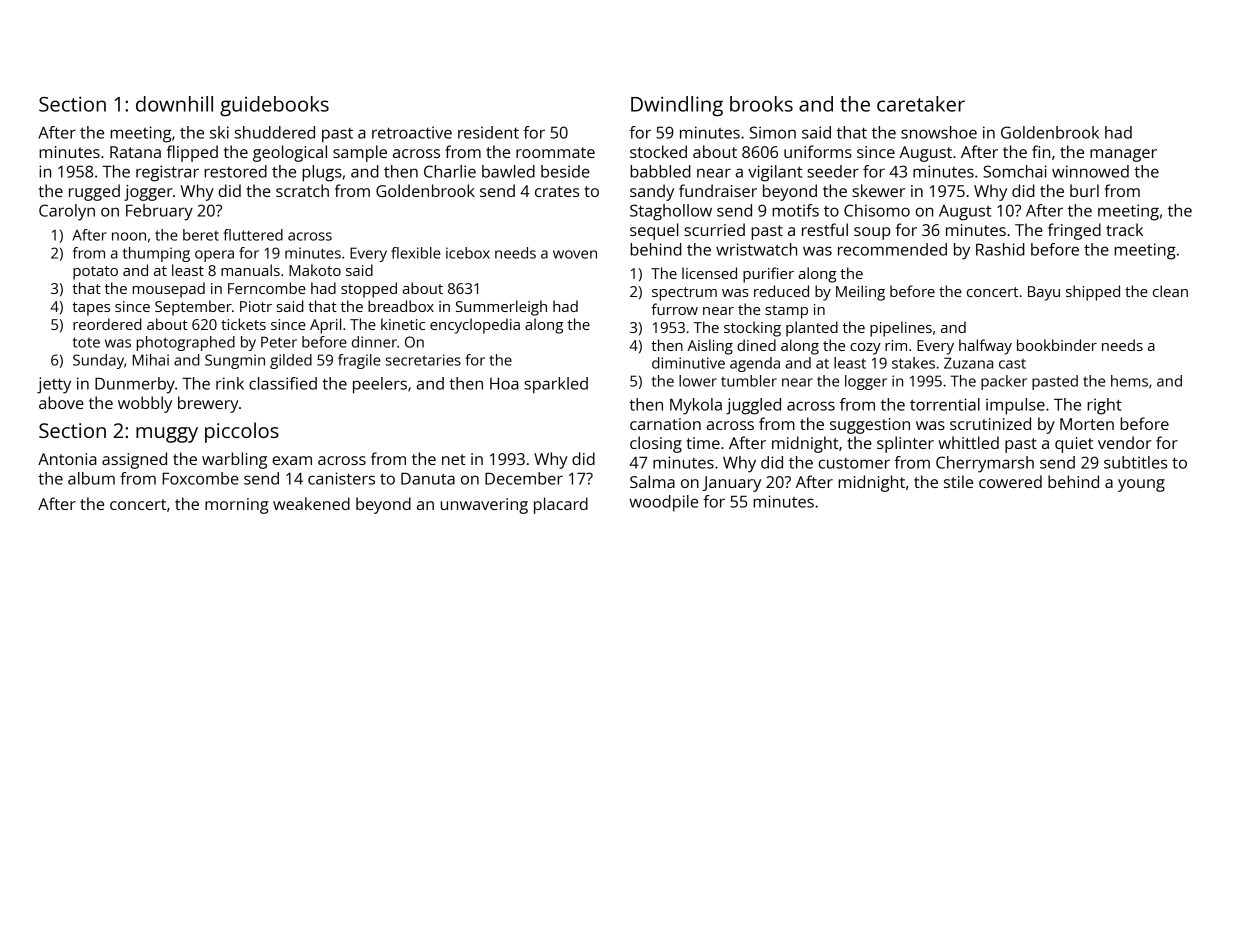 The width and height of the screenshot is (1233, 952). What do you see at coordinates (703, 443) in the screenshot?
I see `time` at bounding box center [703, 443].
